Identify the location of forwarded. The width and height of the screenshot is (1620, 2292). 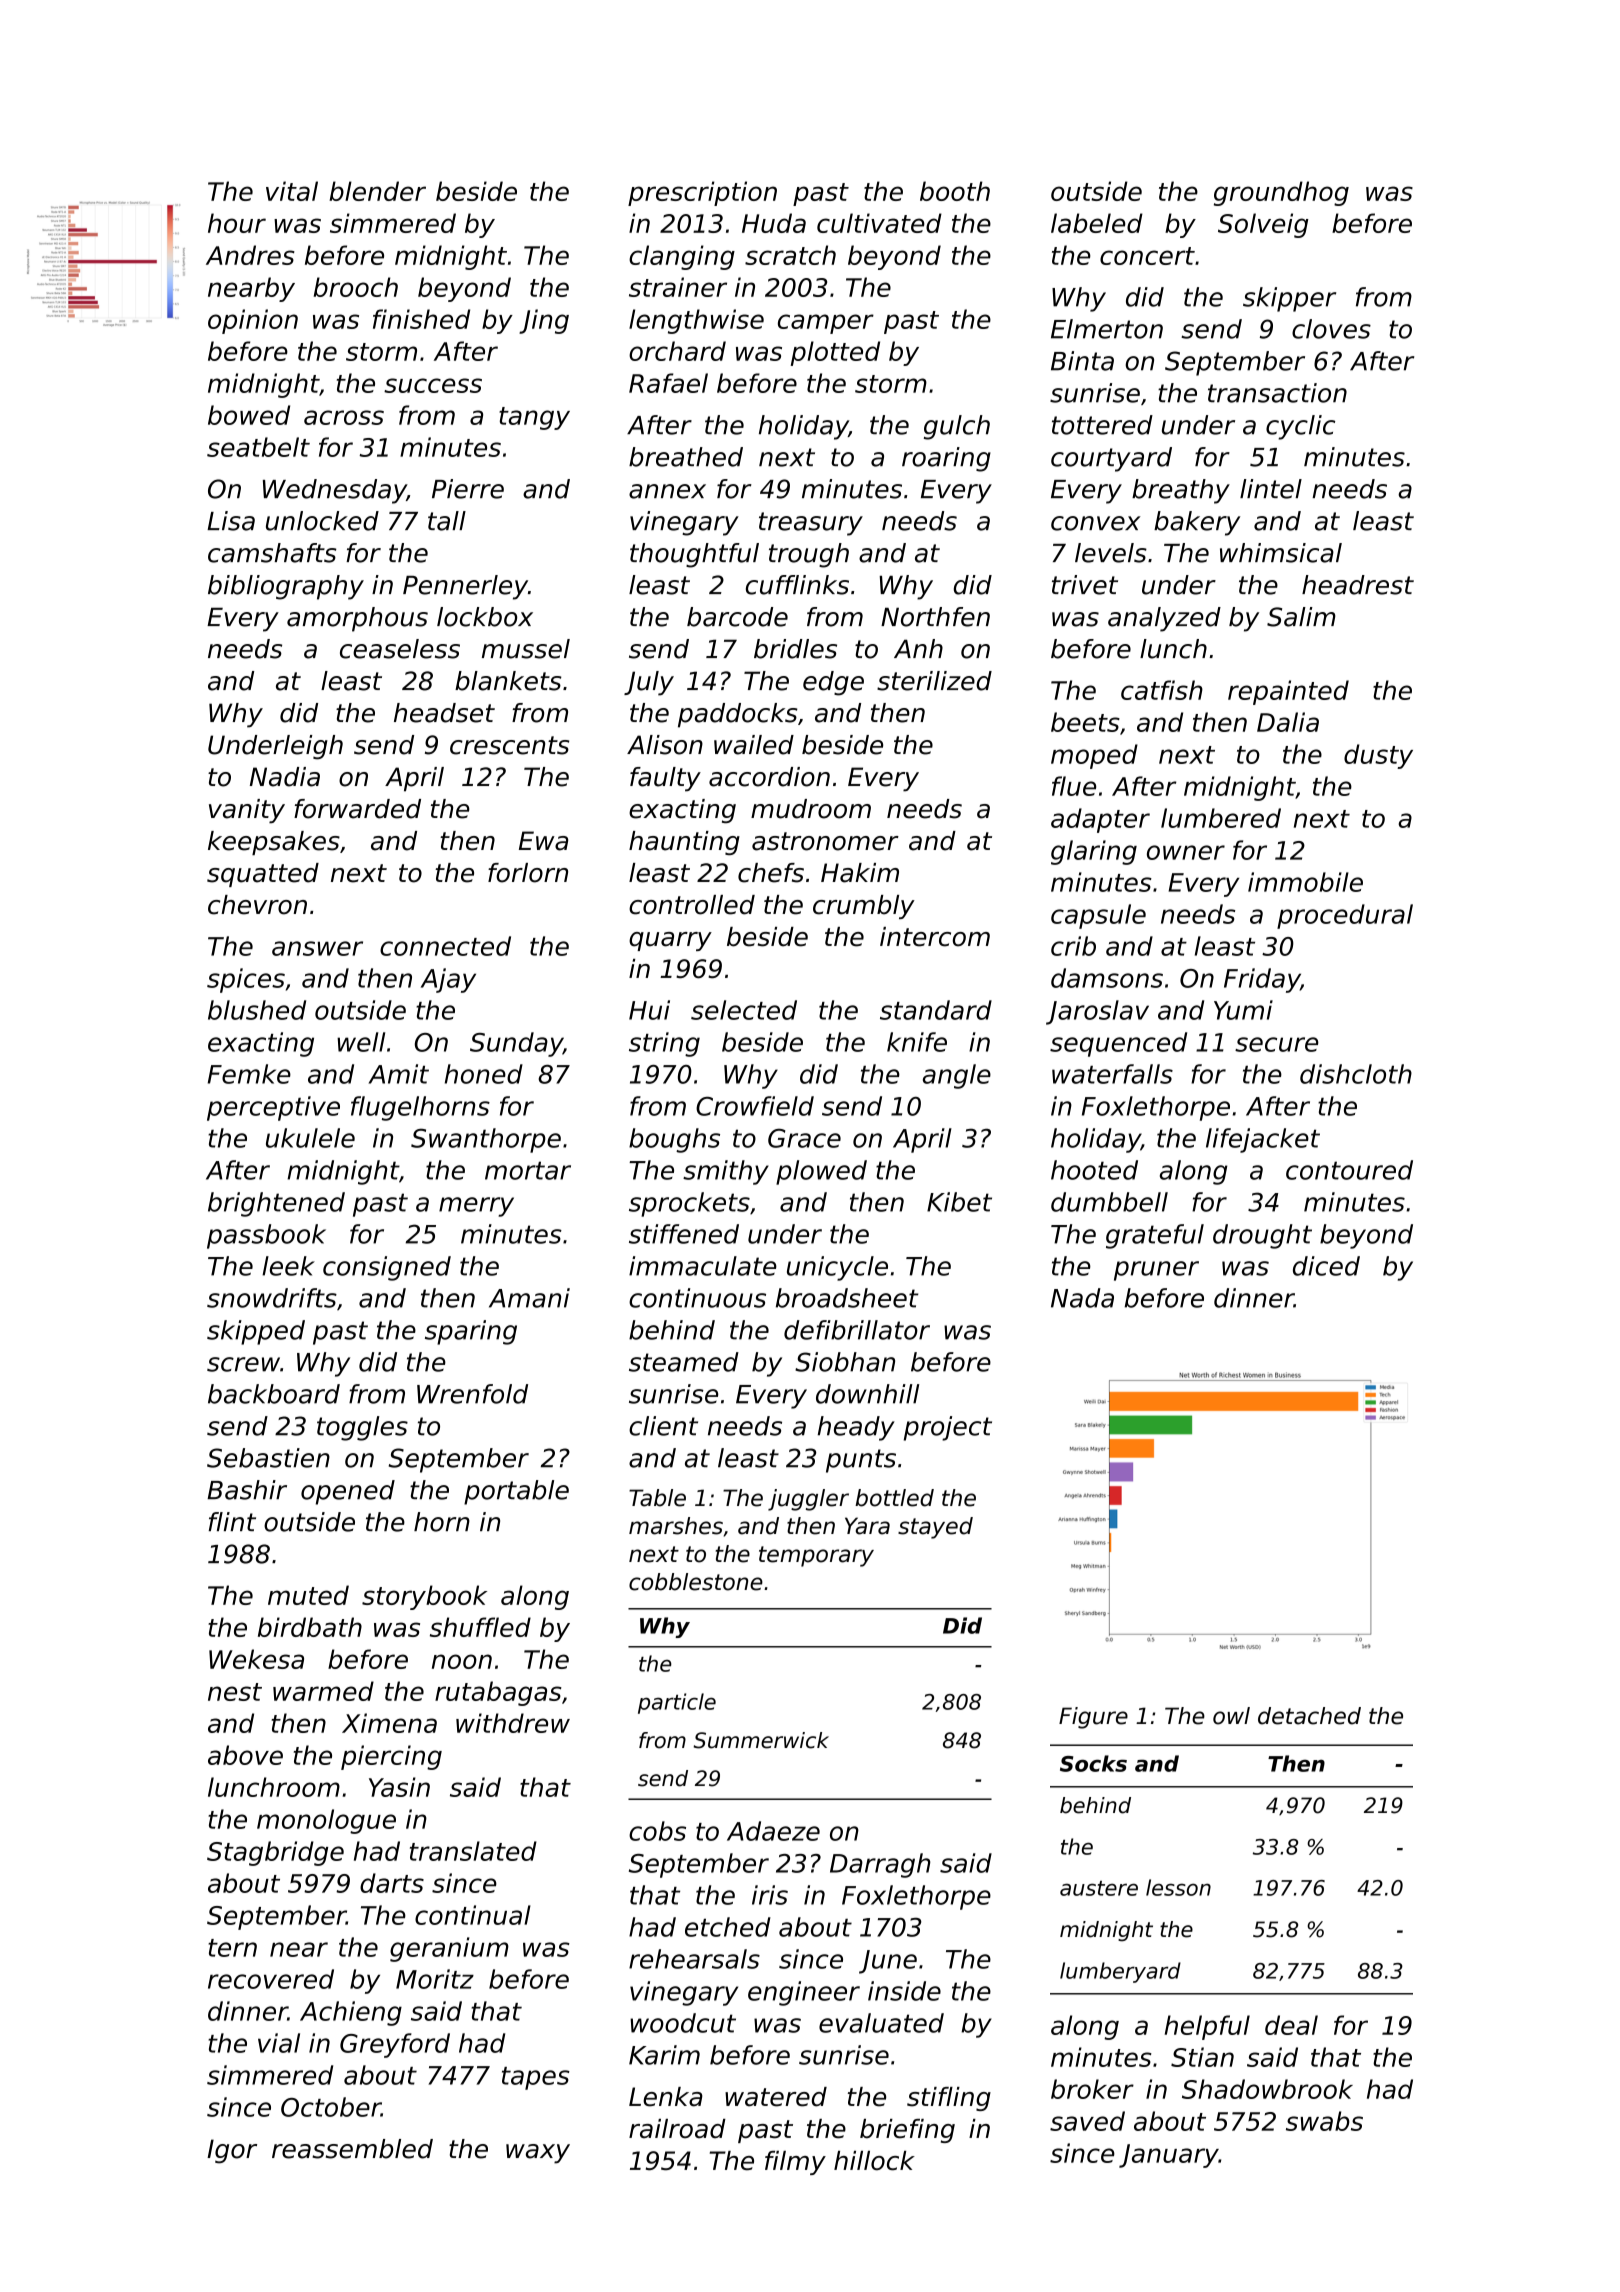
(357, 809).
